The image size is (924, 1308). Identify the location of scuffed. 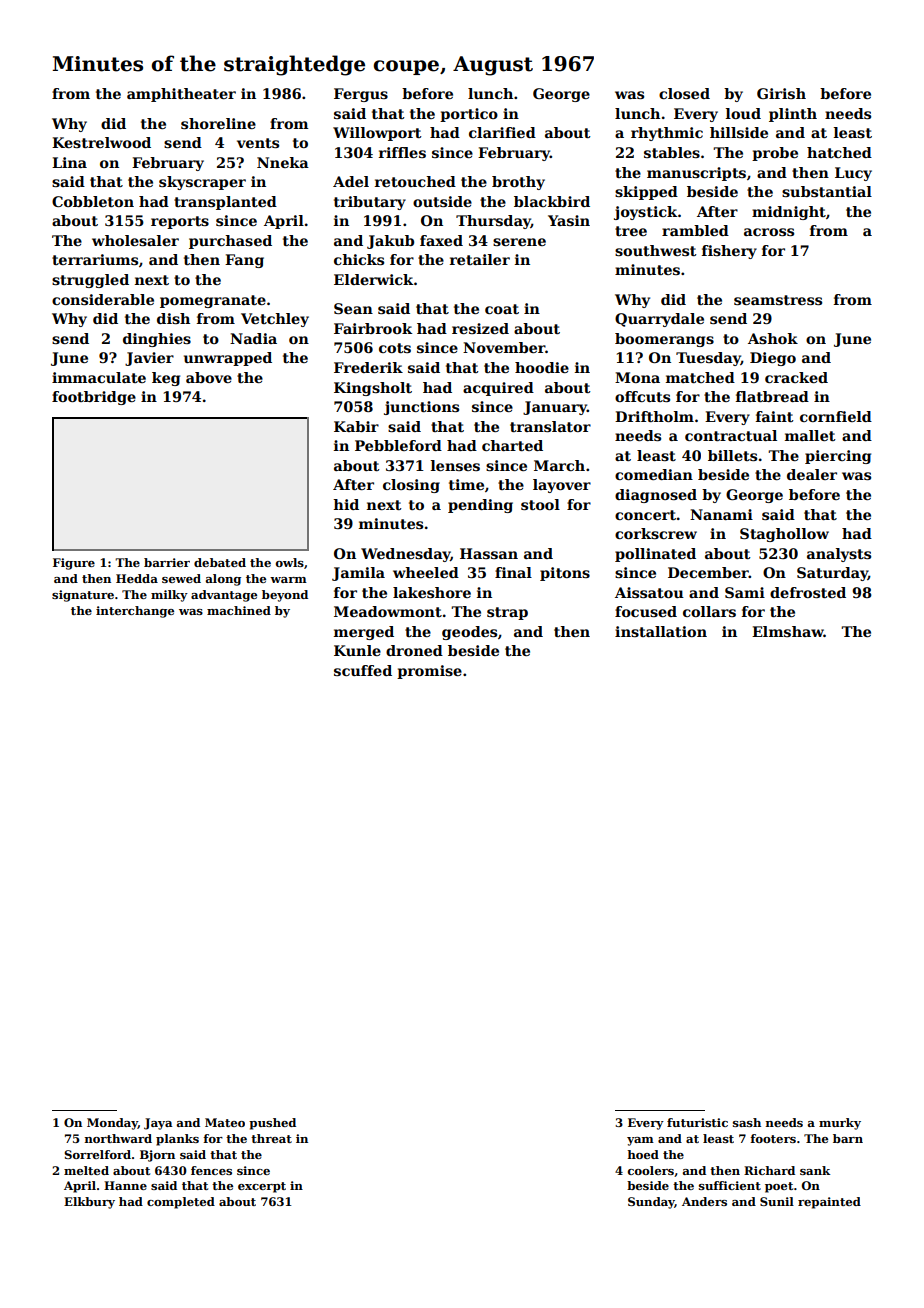
(363, 670).
